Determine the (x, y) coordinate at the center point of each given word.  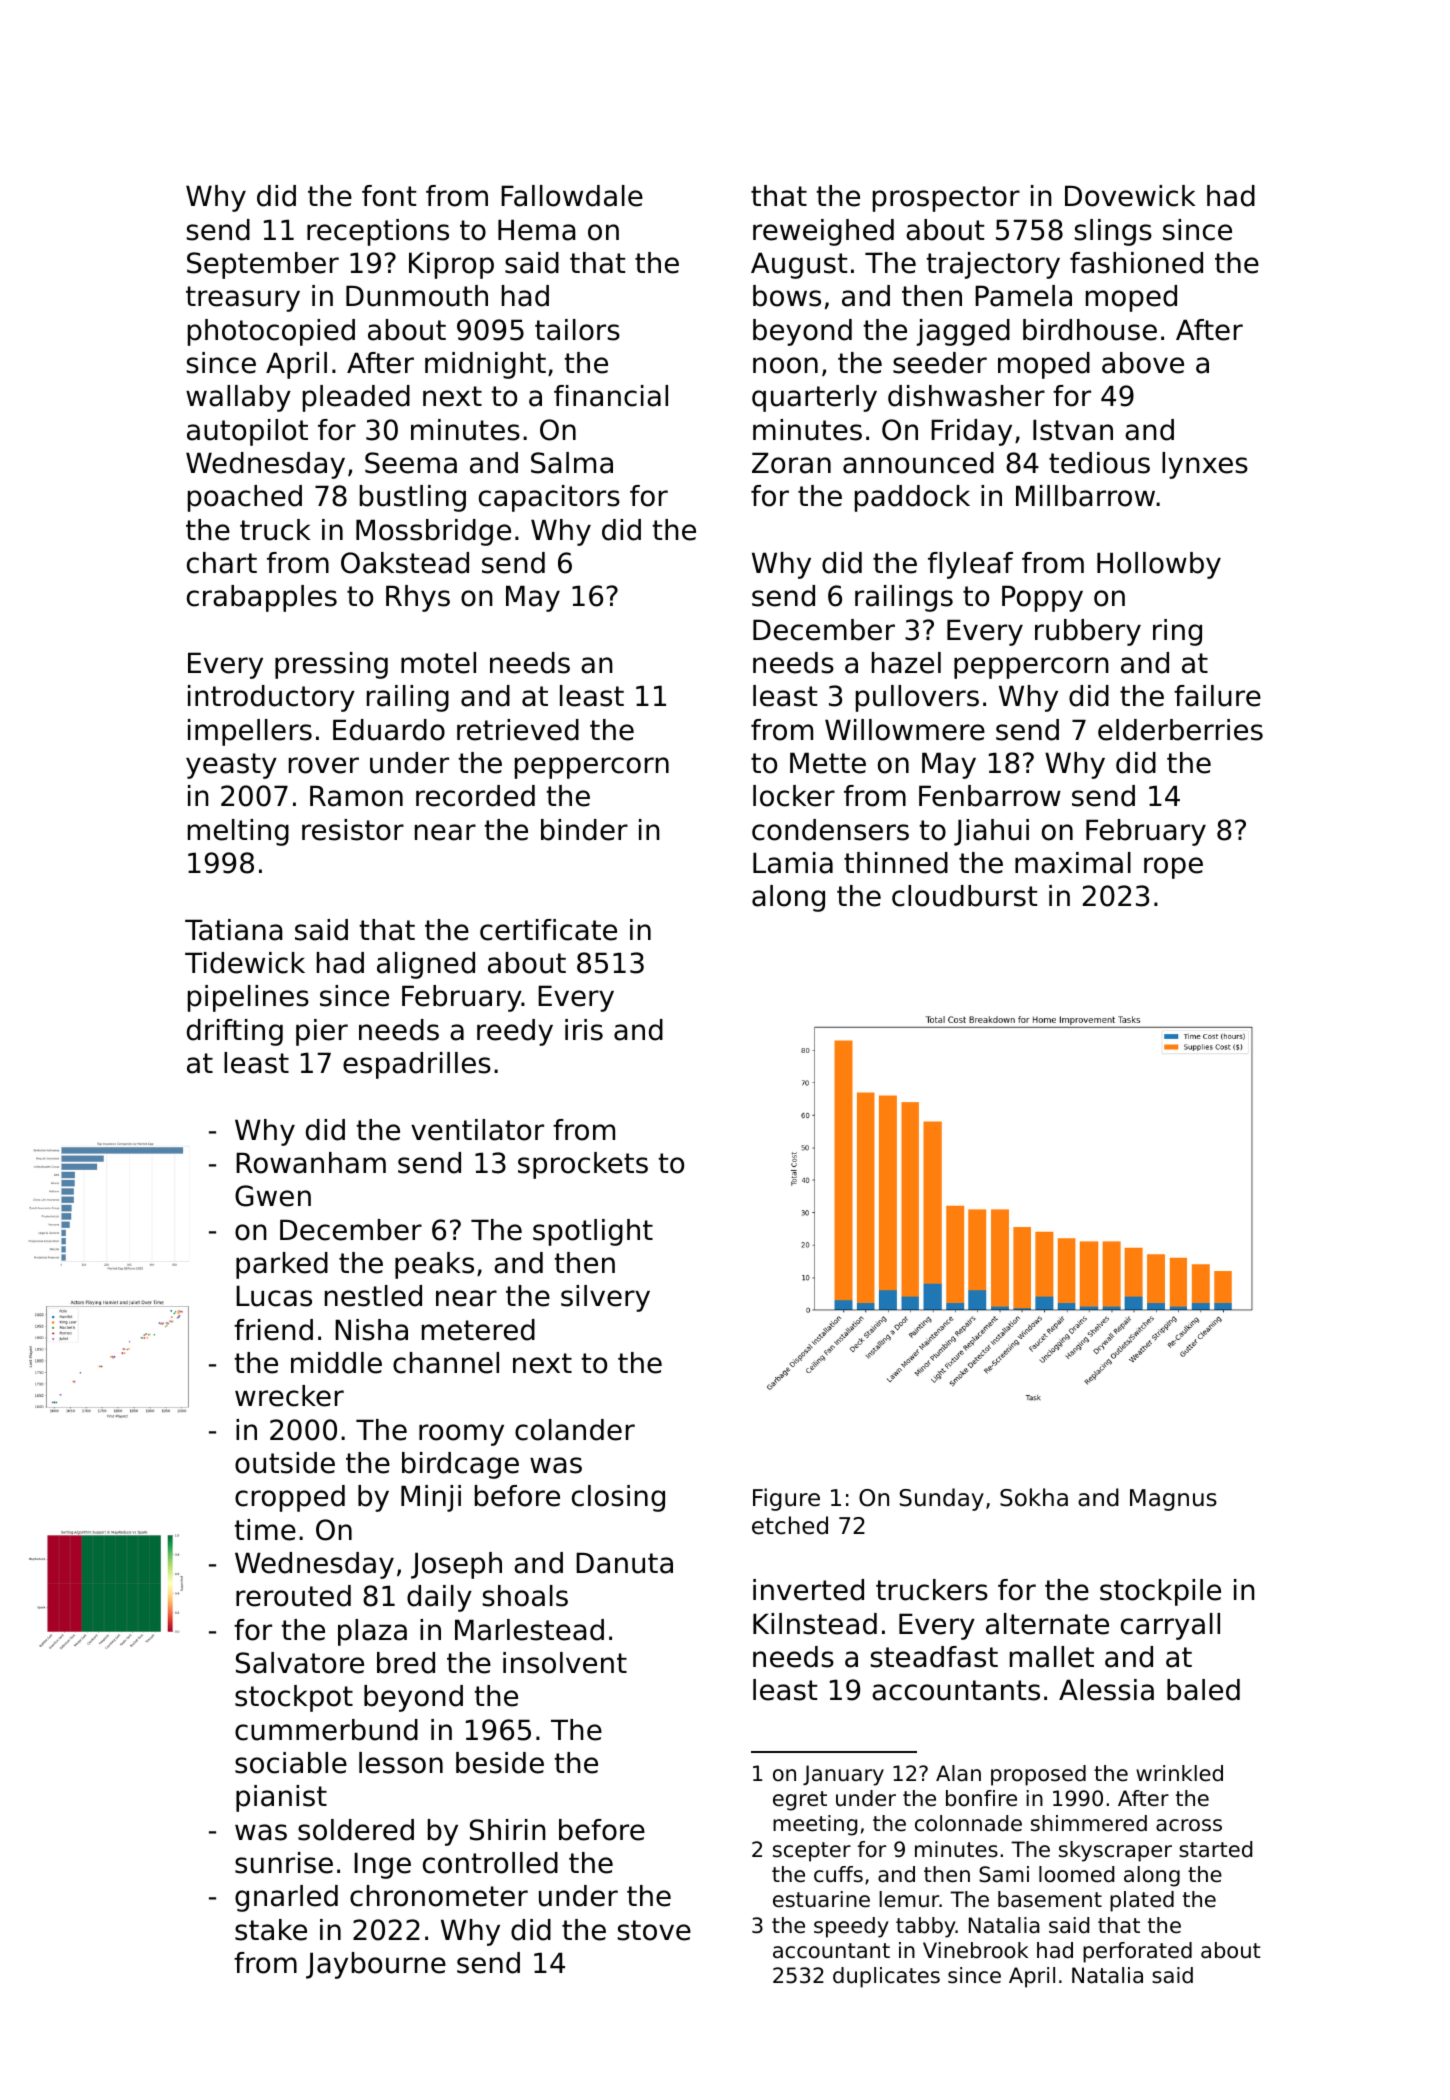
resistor (353, 830)
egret (800, 1801)
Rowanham (311, 1163)
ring (1177, 632)
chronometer (439, 1896)
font (389, 196)
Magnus (1173, 1500)
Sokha (1034, 1497)
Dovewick (1130, 196)
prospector (946, 199)
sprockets (583, 1165)
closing (618, 1498)
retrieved (518, 730)
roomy (461, 1435)
